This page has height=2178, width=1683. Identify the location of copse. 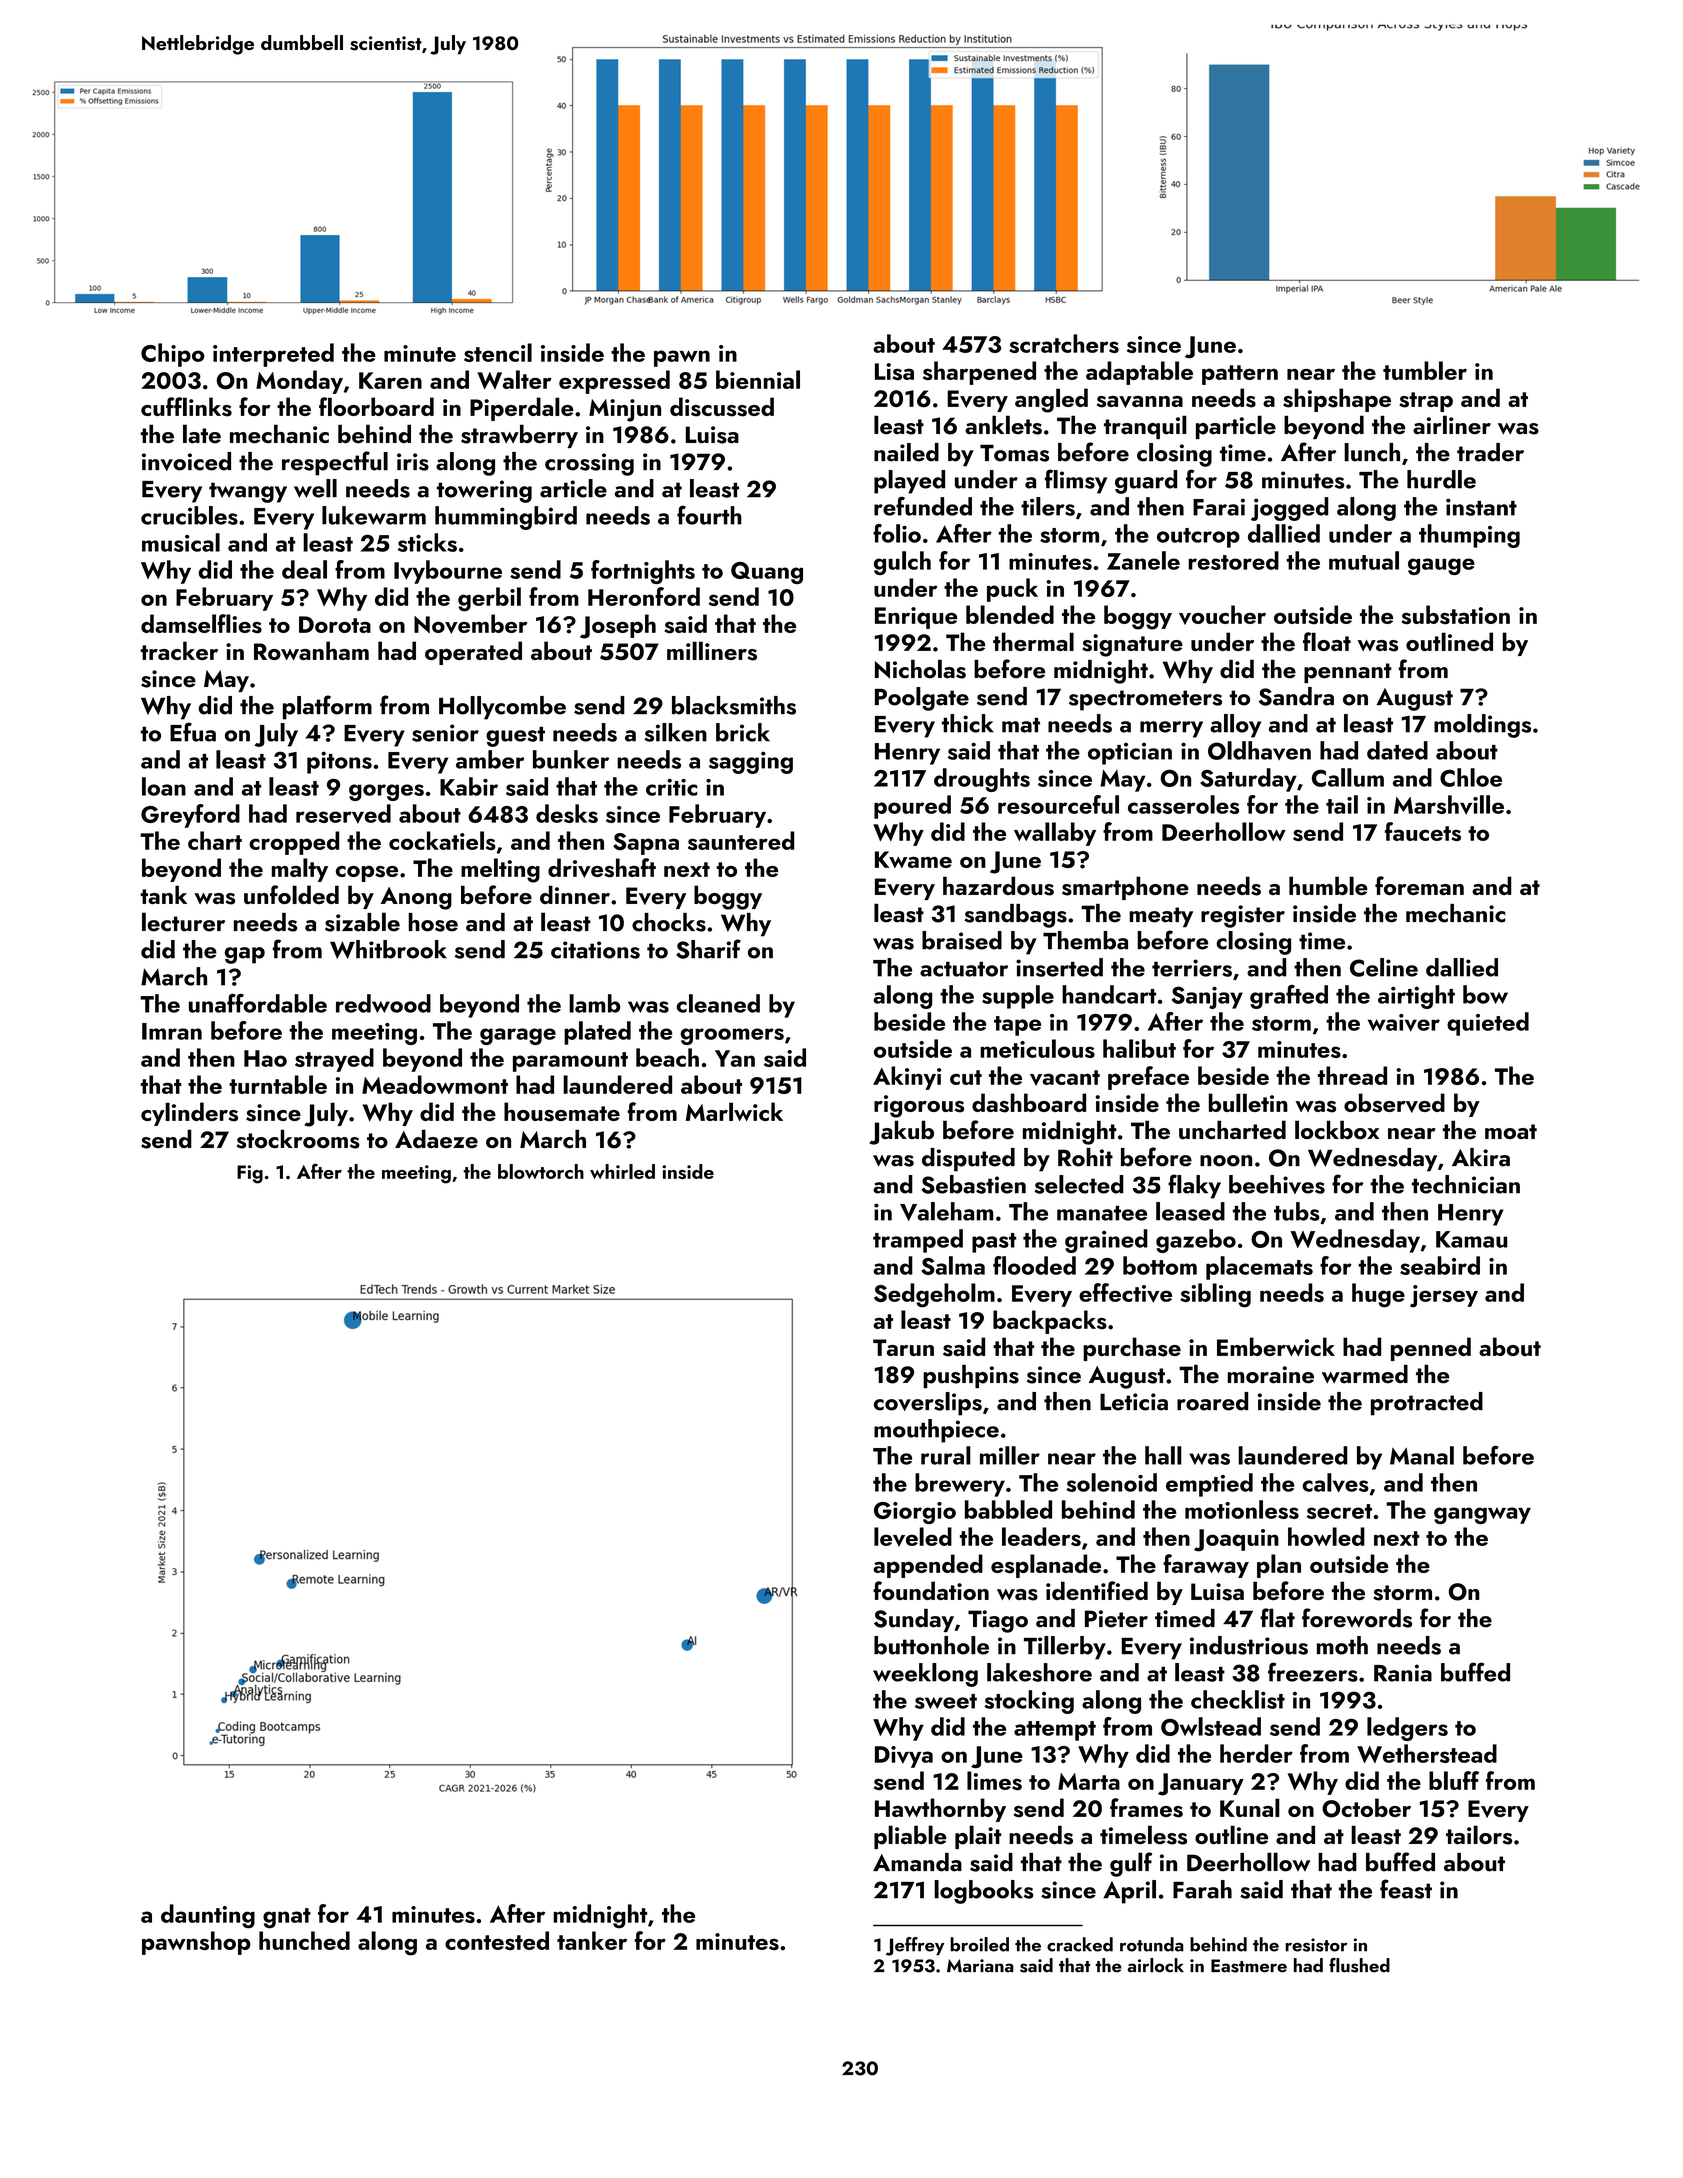
(367, 873).
